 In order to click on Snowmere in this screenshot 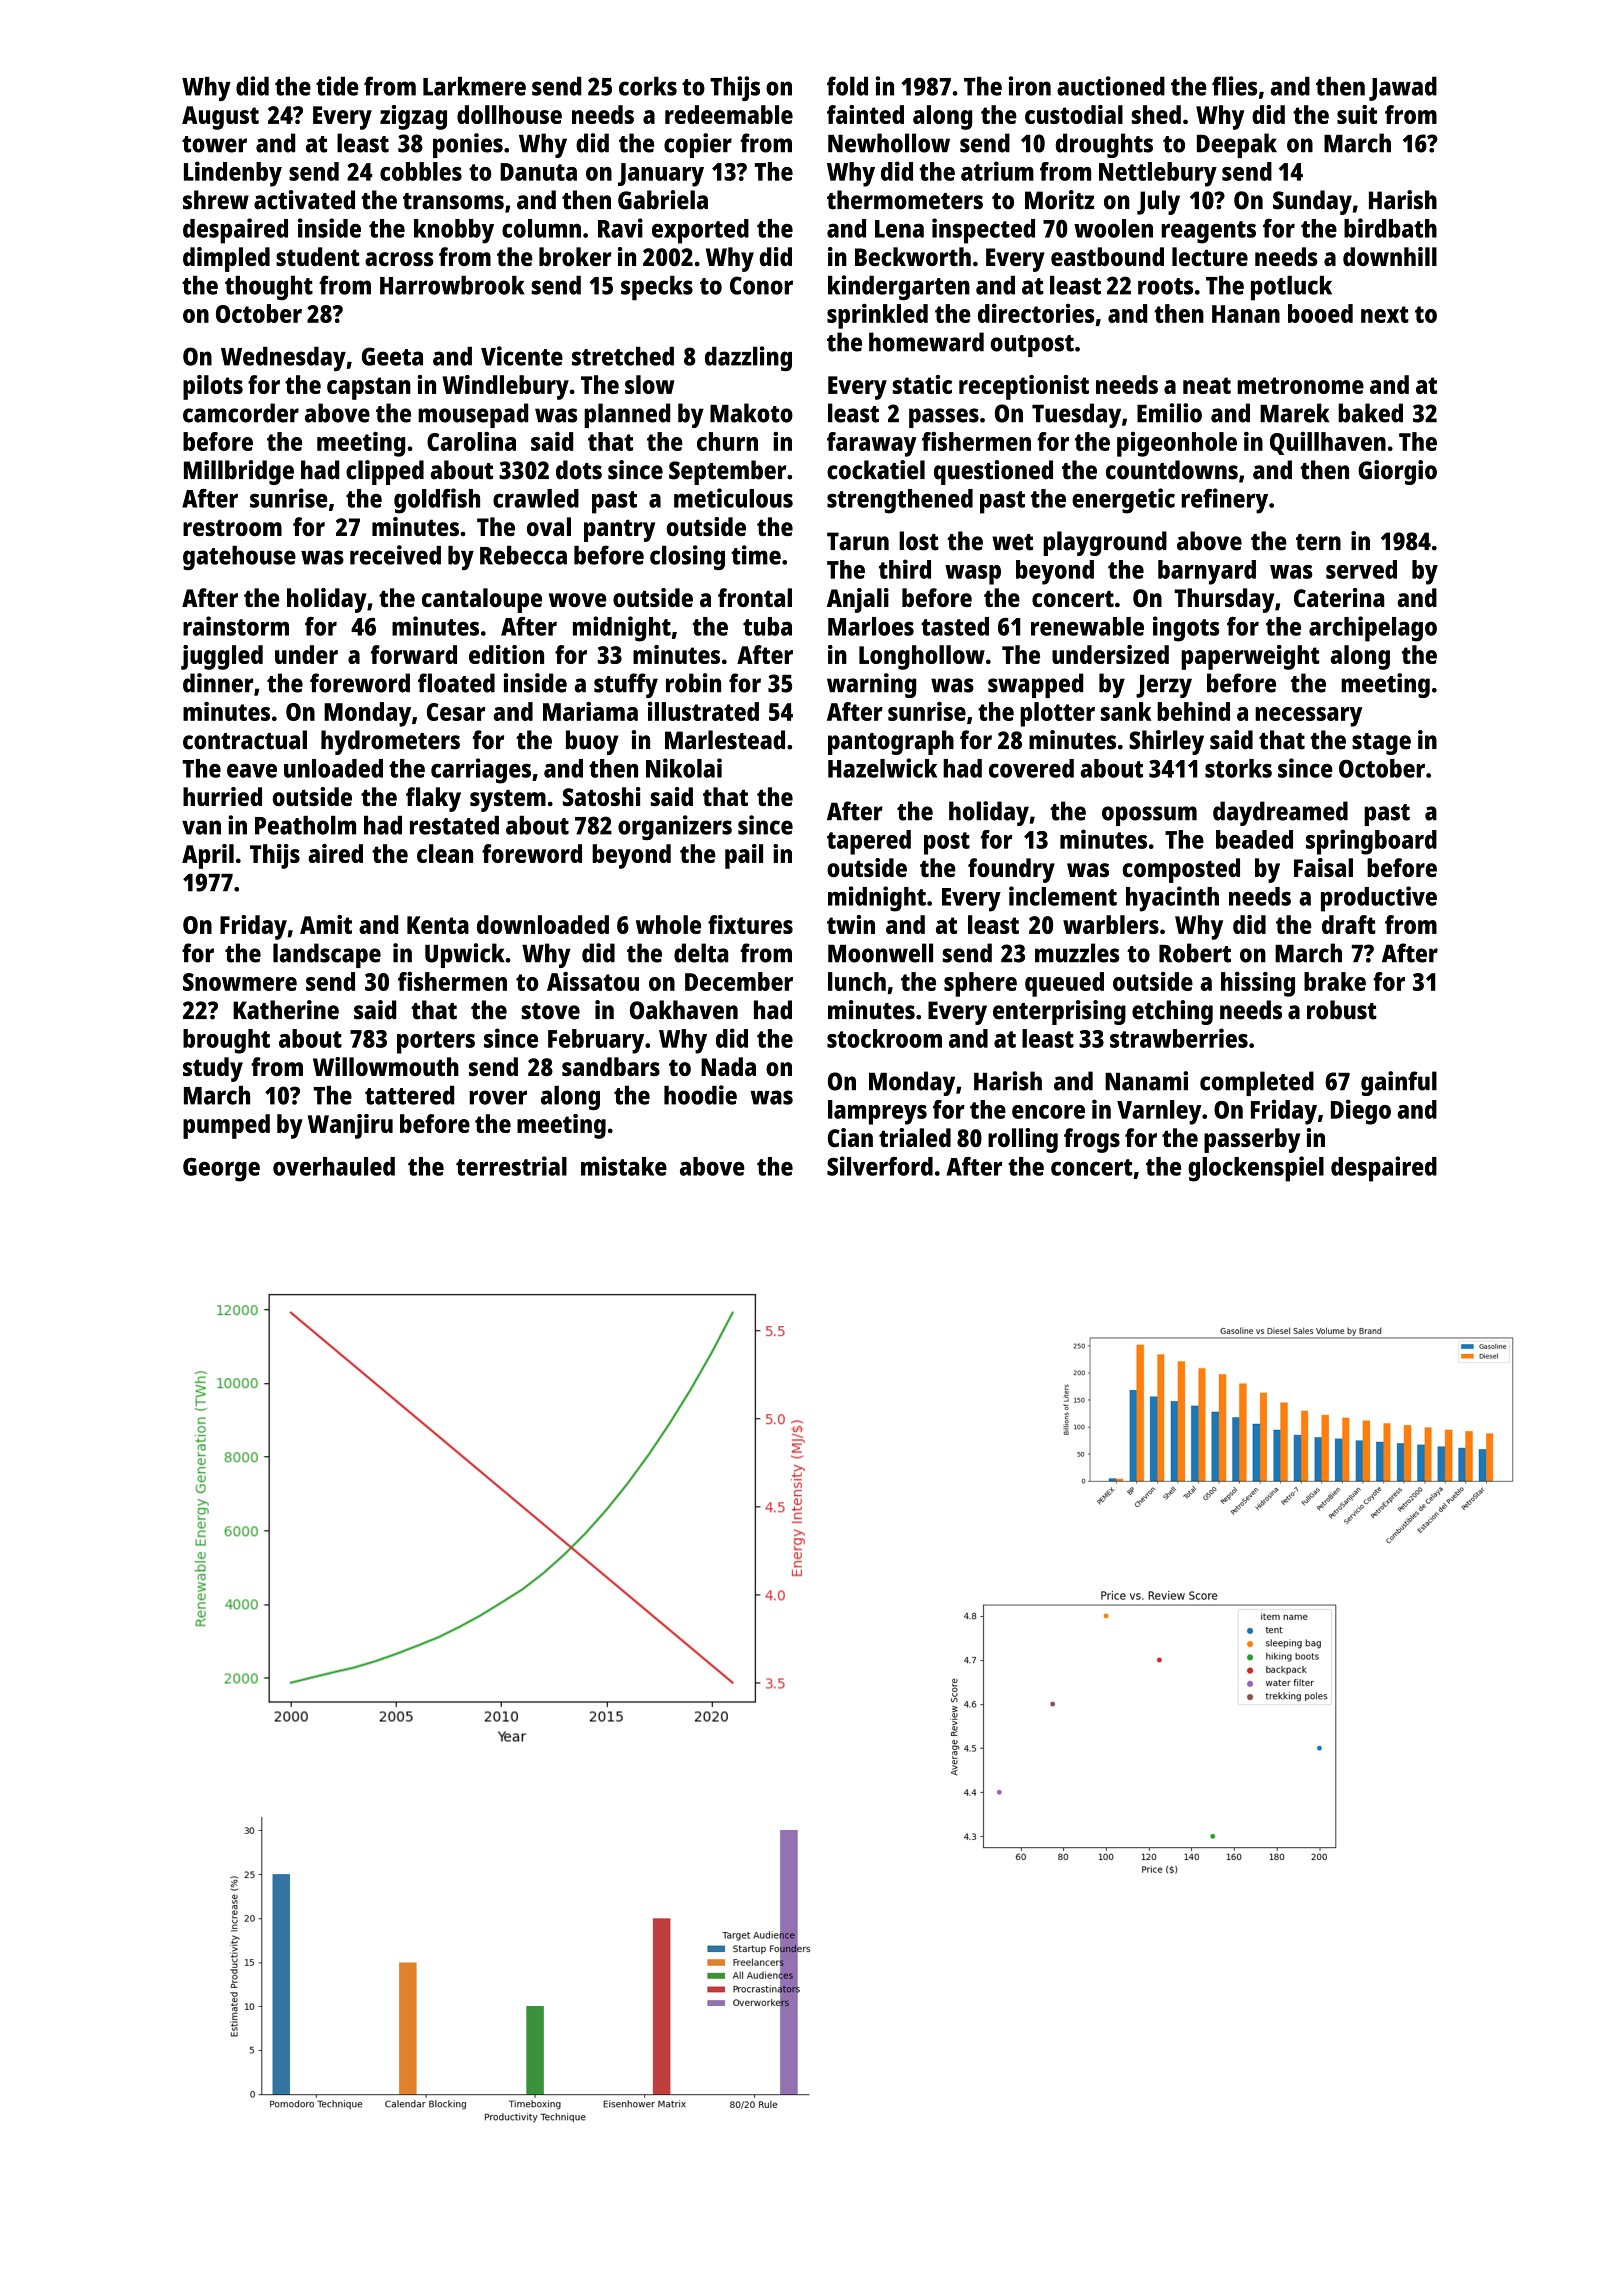, I will do `click(240, 982)`.
